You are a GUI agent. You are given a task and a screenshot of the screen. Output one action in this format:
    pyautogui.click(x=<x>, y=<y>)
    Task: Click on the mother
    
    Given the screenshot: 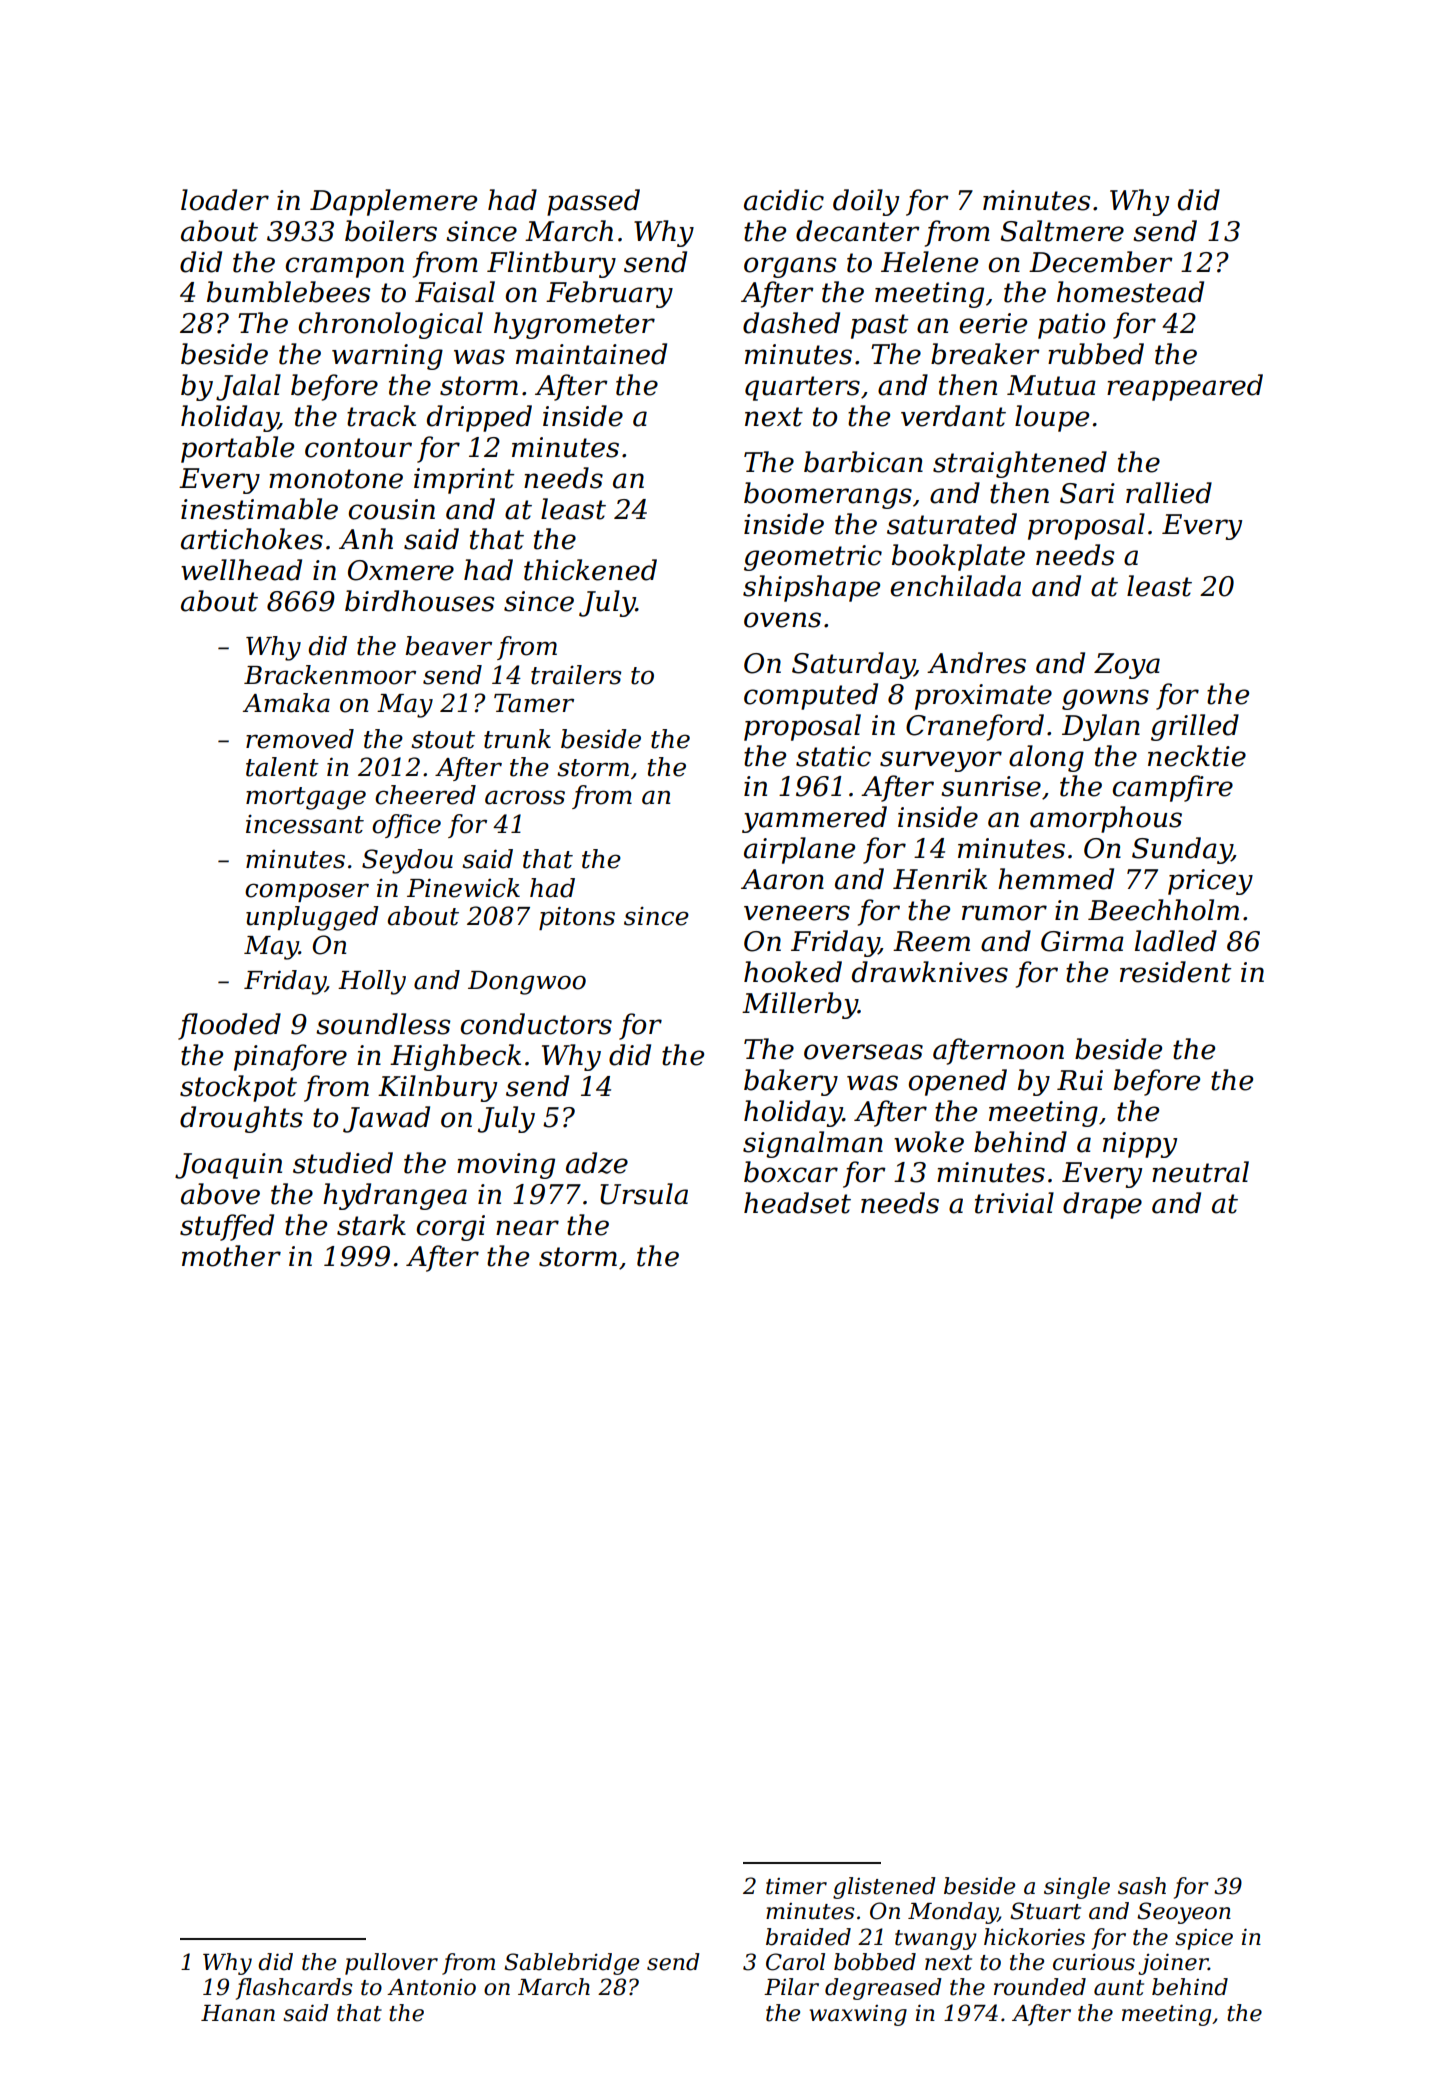 What is the action you would take?
    pyautogui.click(x=231, y=1256)
